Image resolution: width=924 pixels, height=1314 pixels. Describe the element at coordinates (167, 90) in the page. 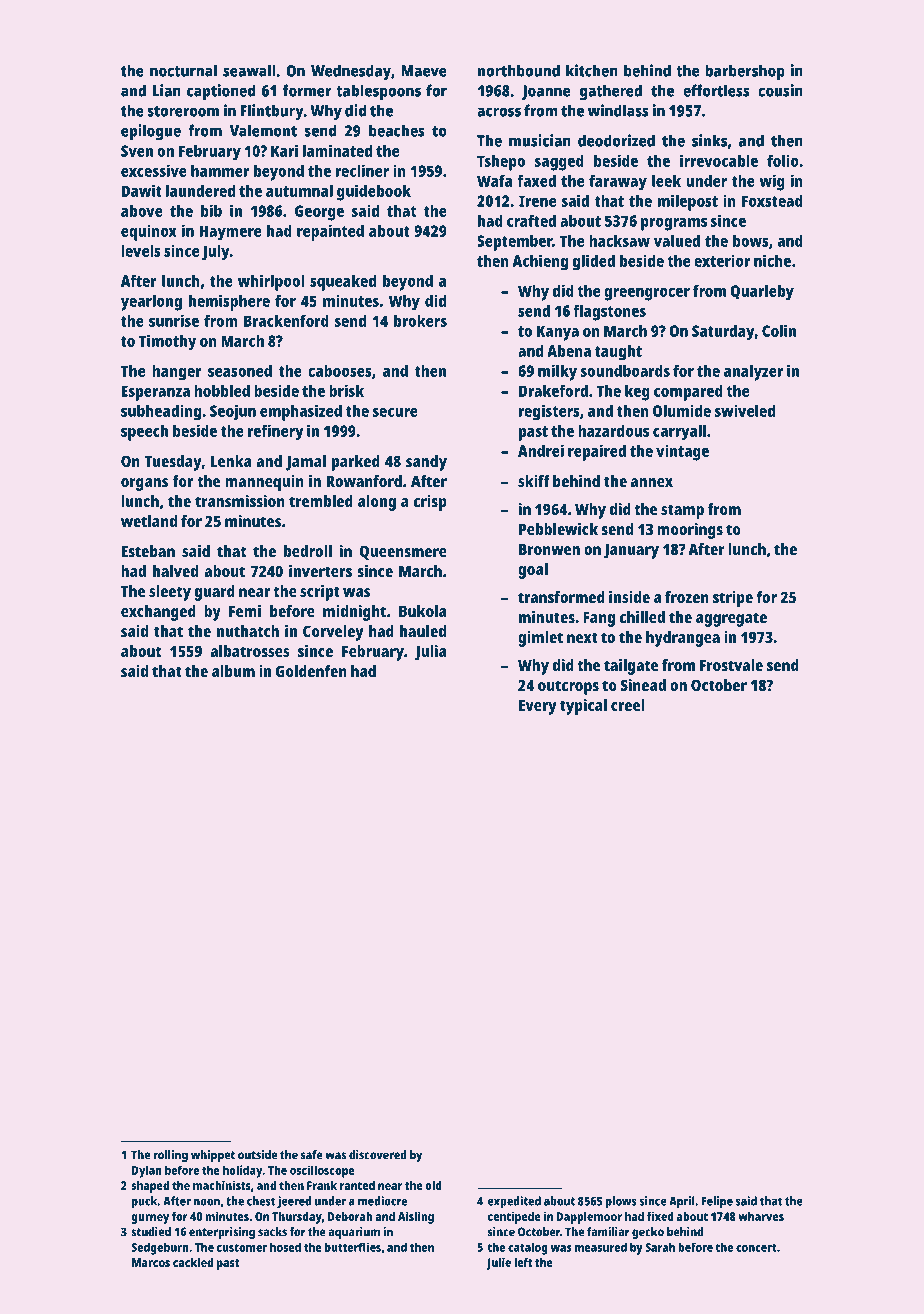

I see `Lian` at that location.
